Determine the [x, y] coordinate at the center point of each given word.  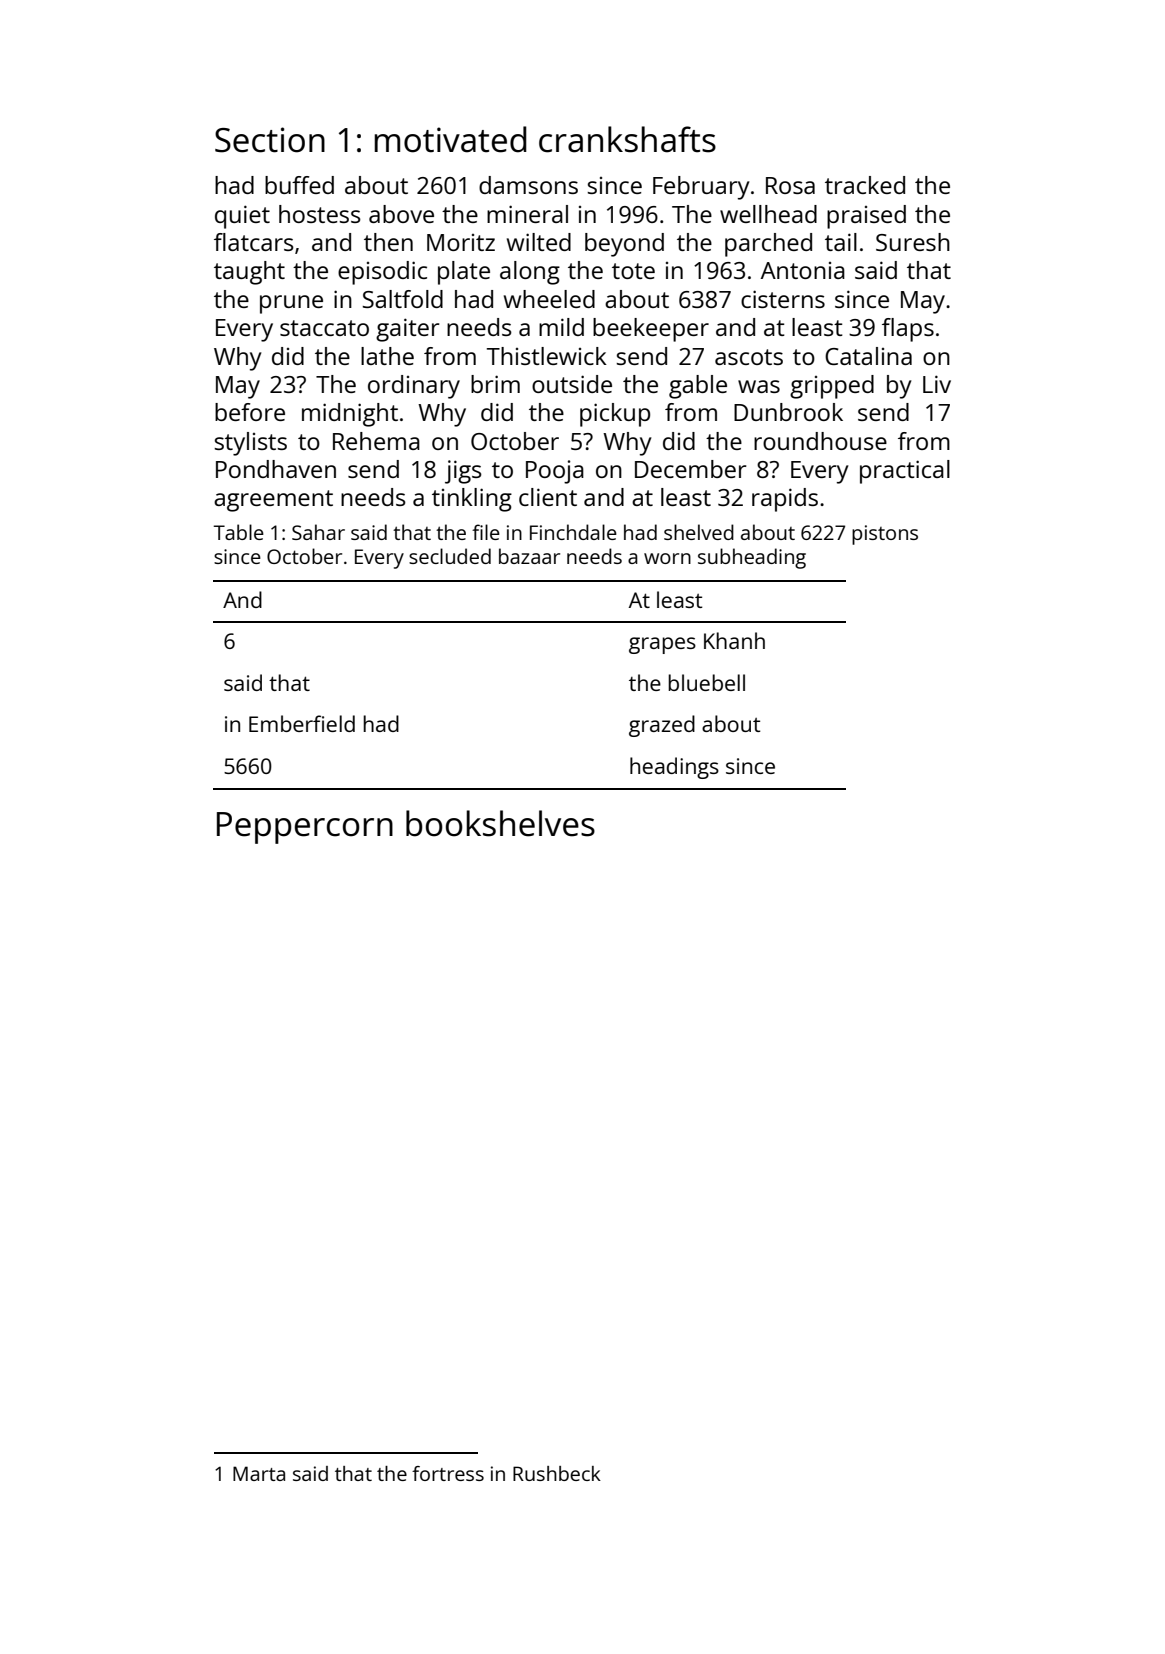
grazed [662, 726]
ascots [749, 357]
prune [291, 304]
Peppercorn [305, 828]
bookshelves [500, 823]
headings [674, 768]
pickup [615, 415]
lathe [387, 356]
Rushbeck [557, 1473]
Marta [259, 1473]
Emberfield [302, 723]
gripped [832, 387]
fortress [448, 1473]
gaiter [407, 330]
